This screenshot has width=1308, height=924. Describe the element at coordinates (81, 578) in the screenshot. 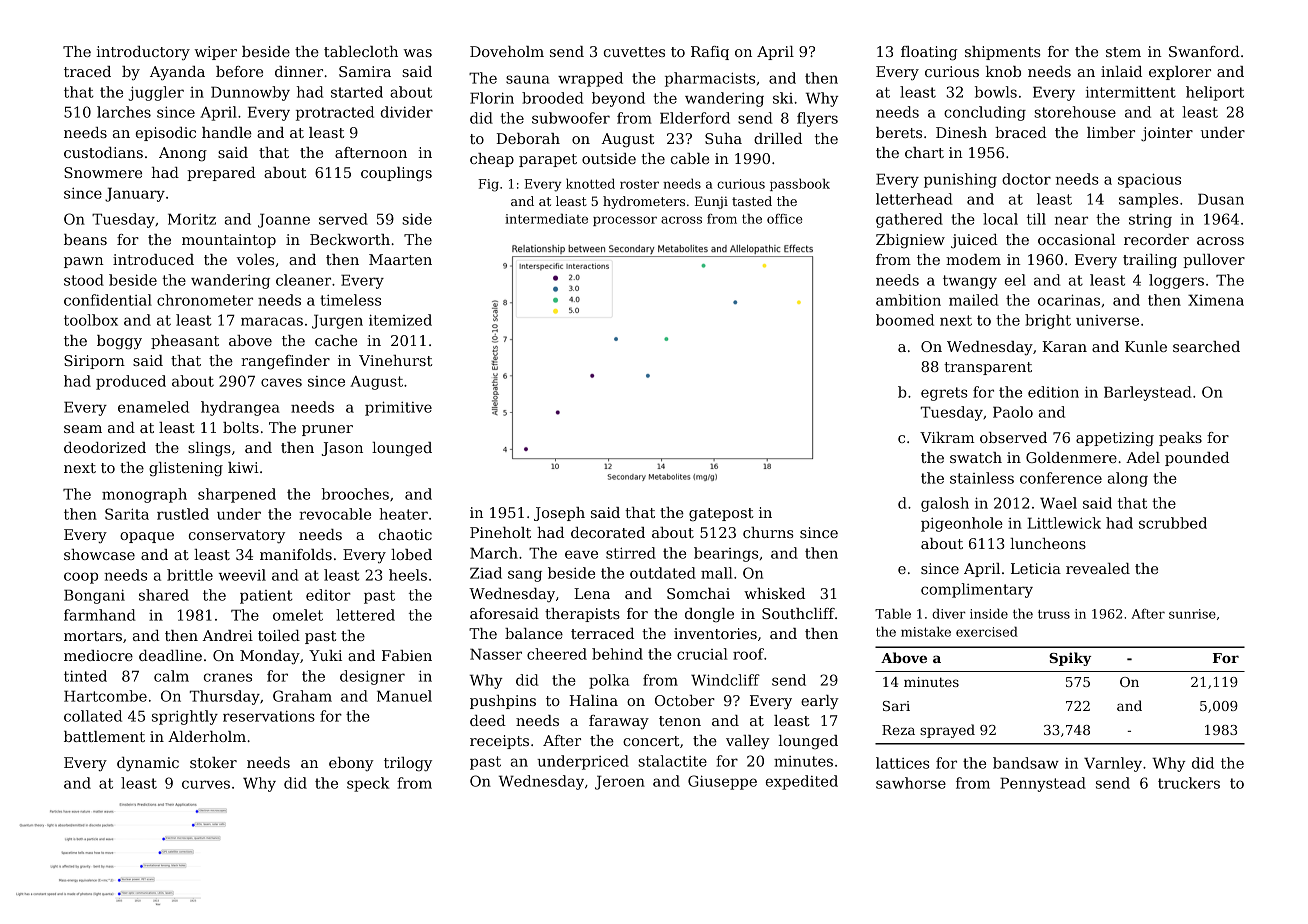

I see `coop` at that location.
